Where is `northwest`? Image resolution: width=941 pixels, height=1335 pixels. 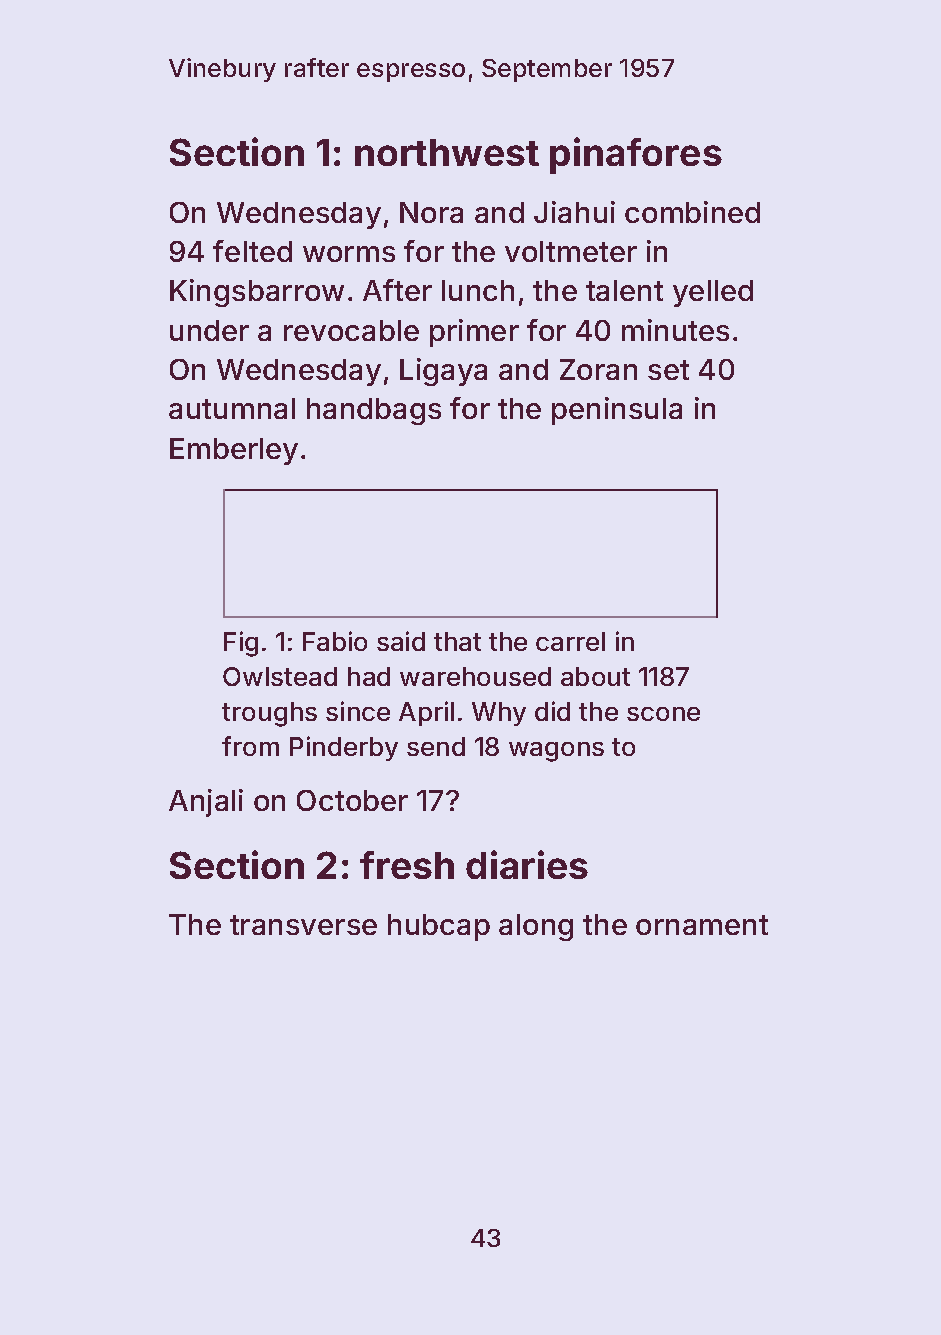
northwest is located at coordinates (447, 152).
